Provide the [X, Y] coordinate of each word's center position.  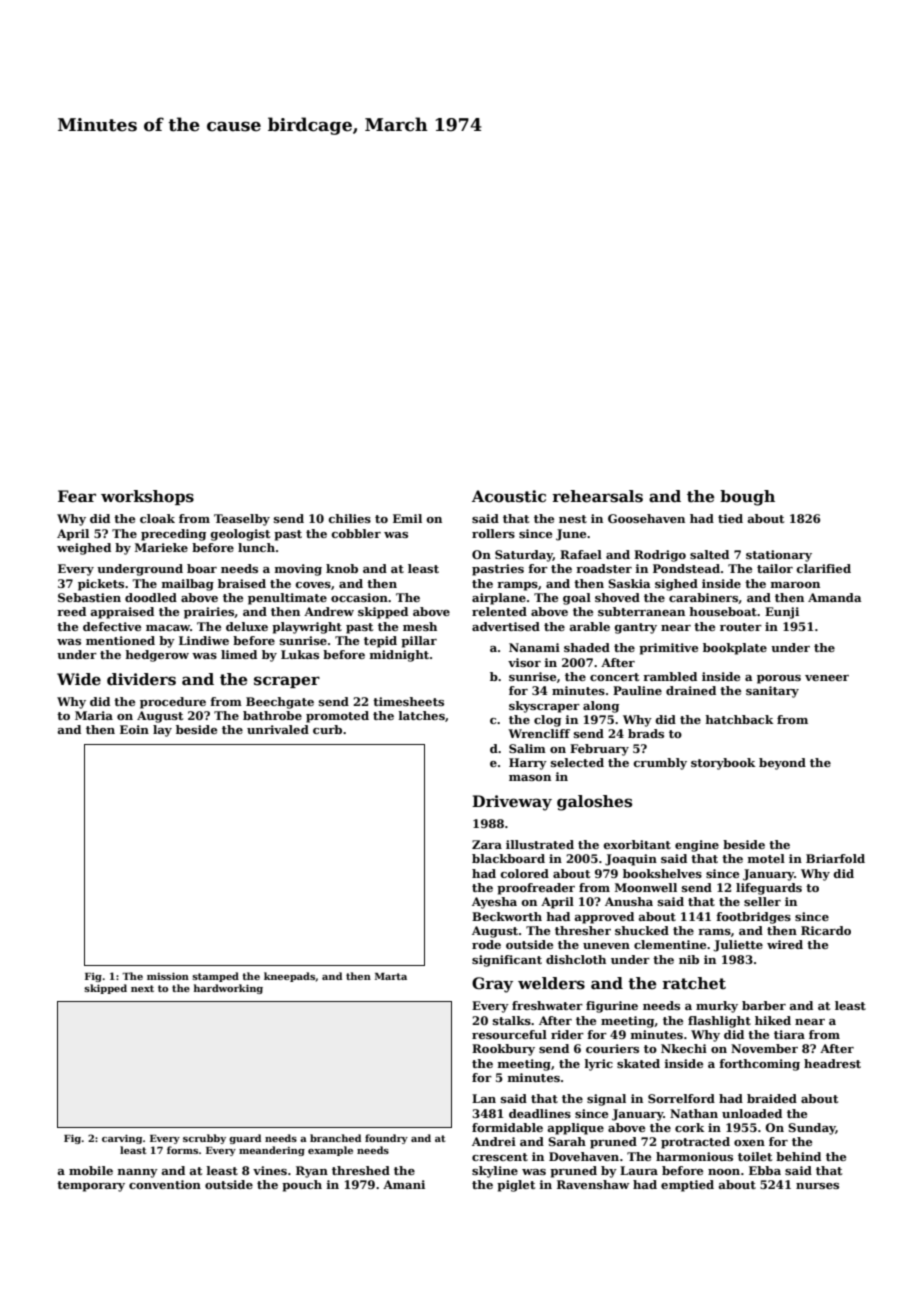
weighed [84, 549]
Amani [404, 1184]
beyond [782, 764]
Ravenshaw [593, 1184]
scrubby [204, 1139]
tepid [380, 642]
